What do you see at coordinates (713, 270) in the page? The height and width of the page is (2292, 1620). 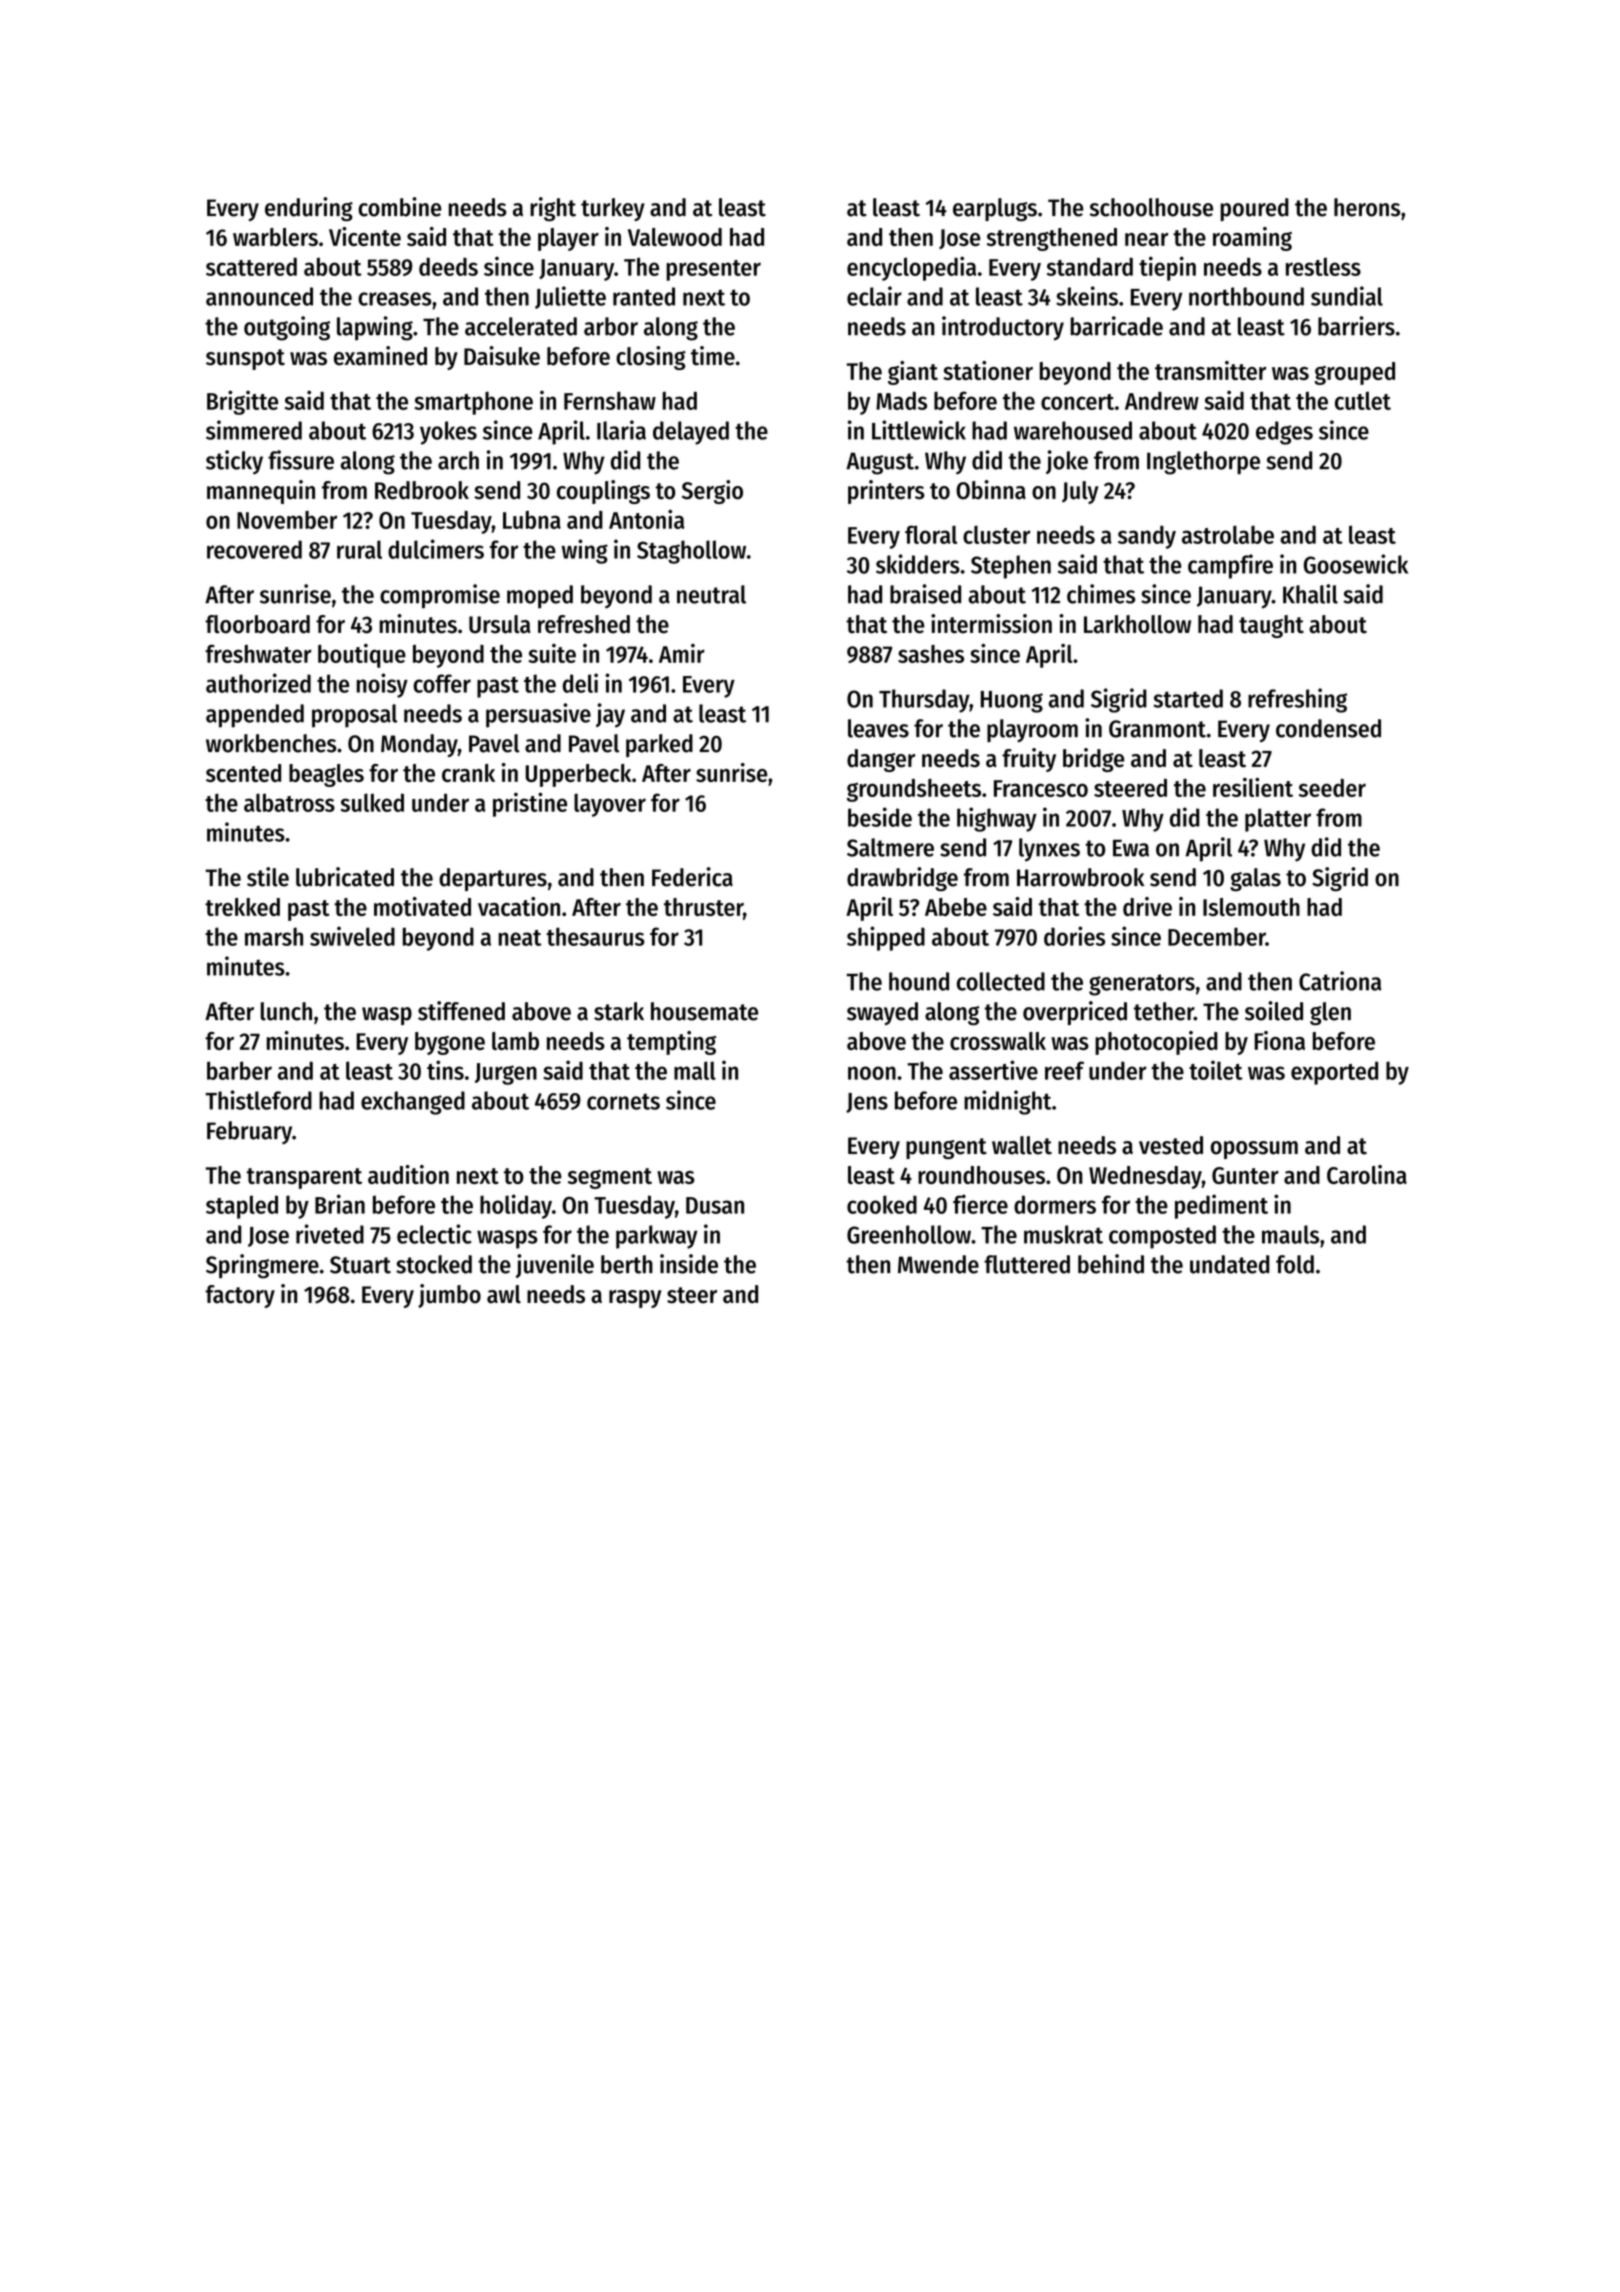 I see `presenter` at bounding box center [713, 270].
